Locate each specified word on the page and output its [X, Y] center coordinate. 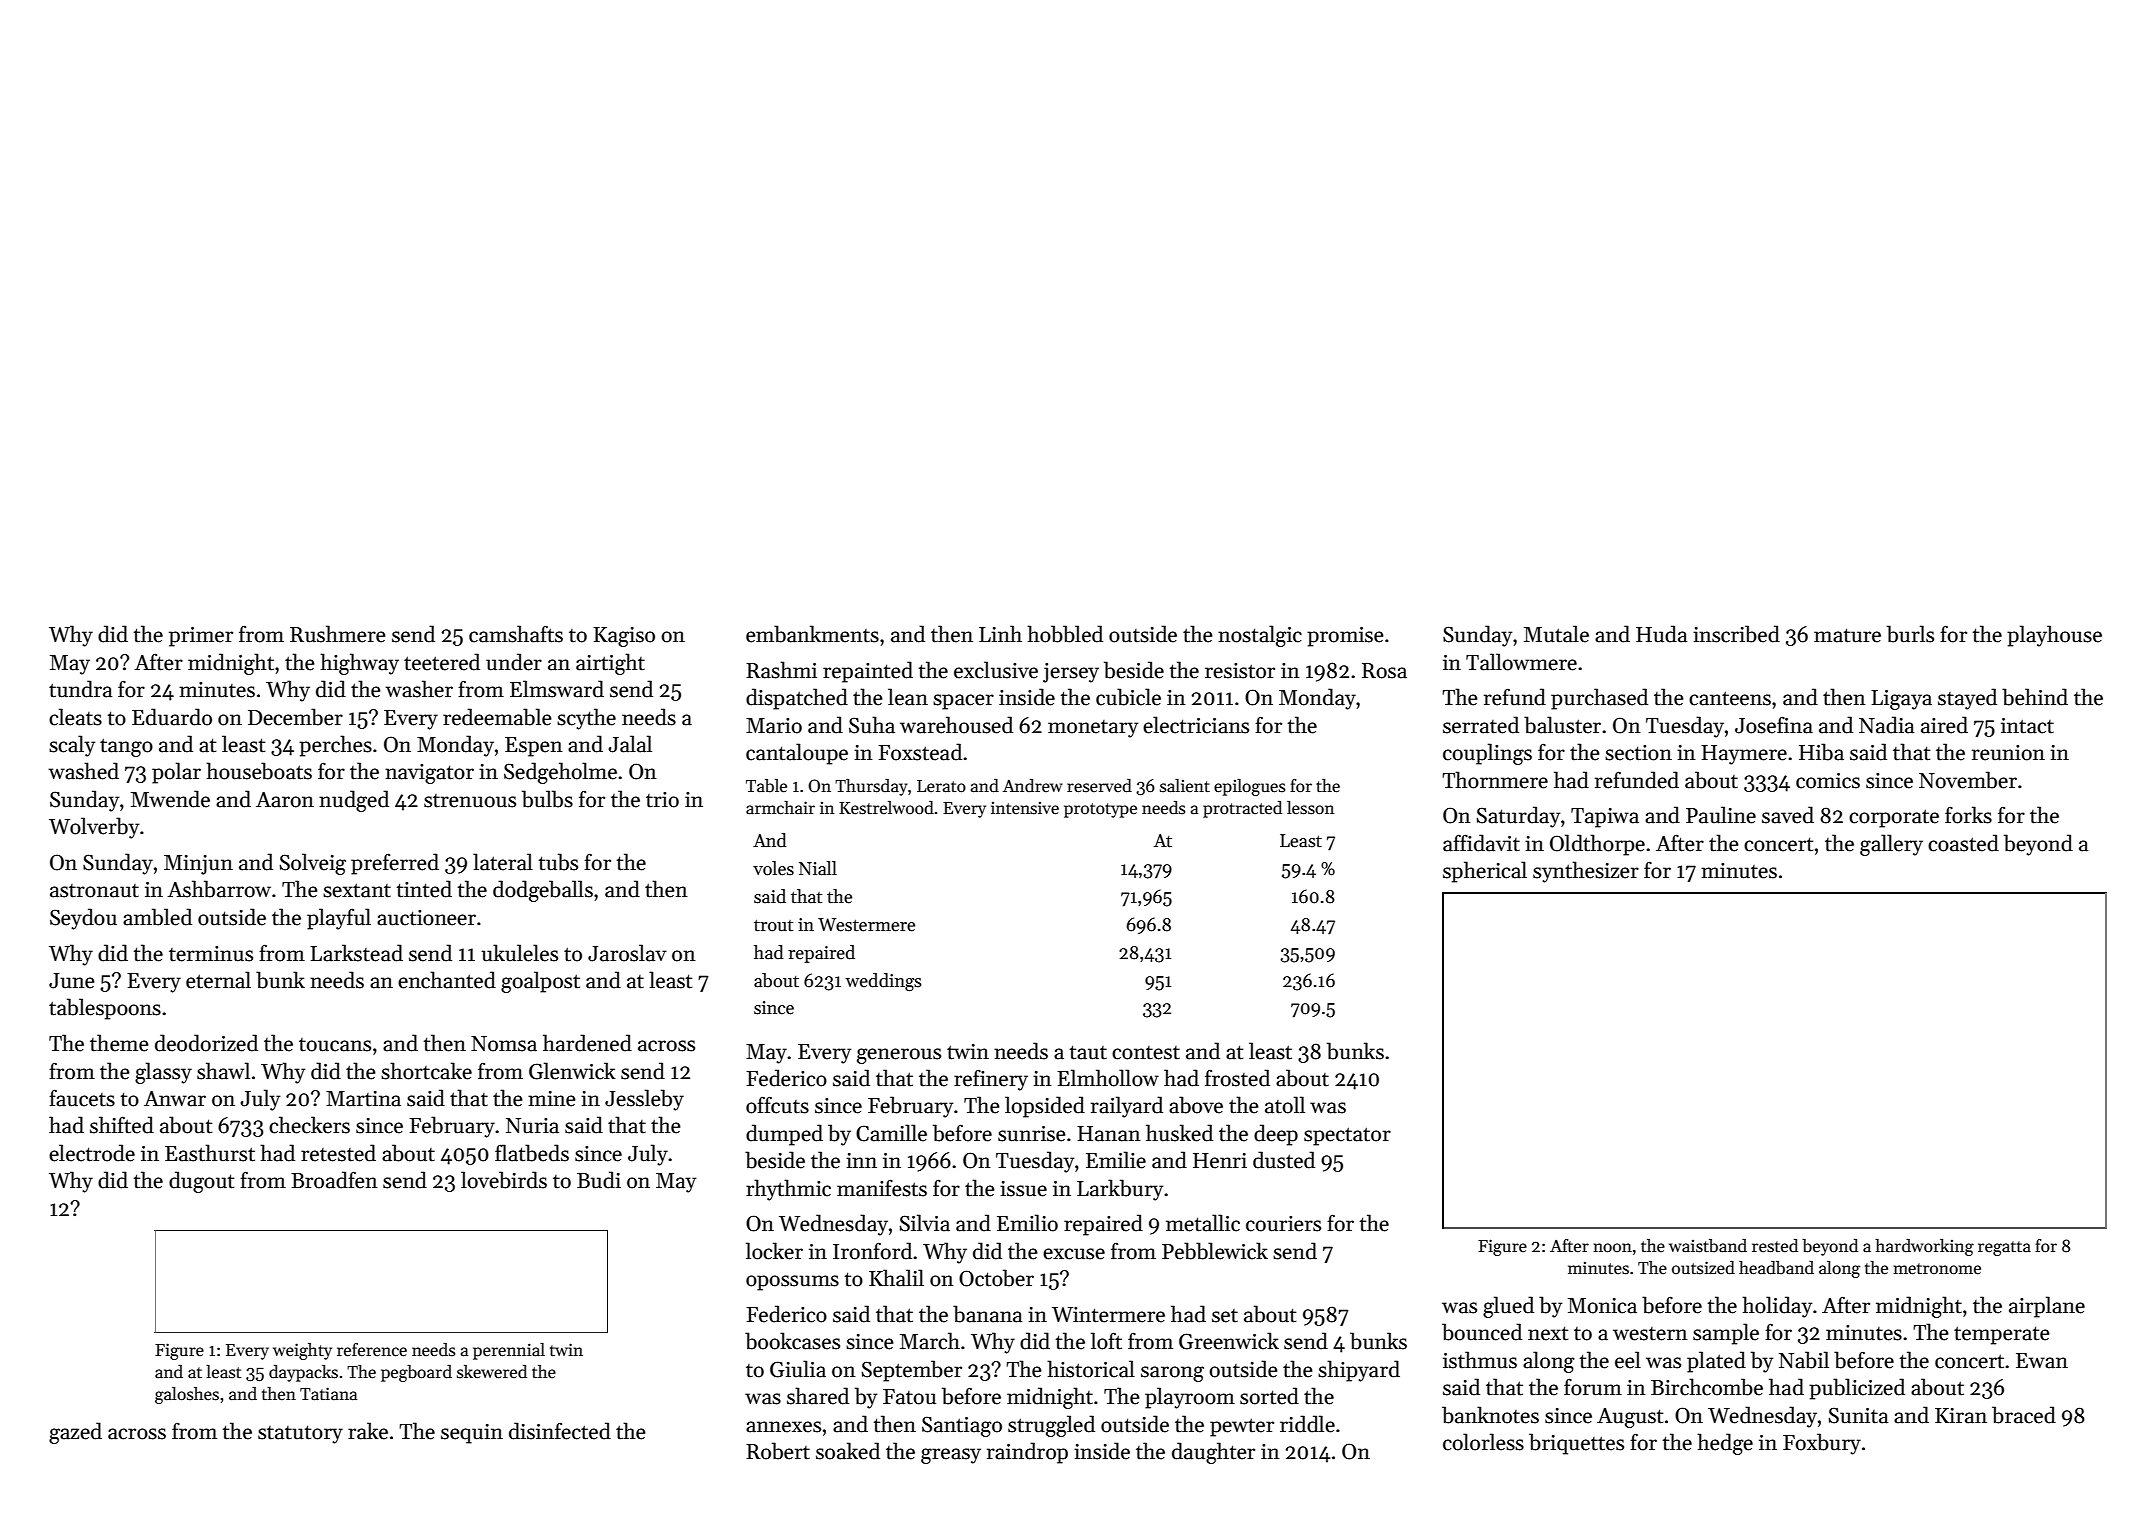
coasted [1963, 843]
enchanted [447, 980]
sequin [472, 1434]
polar [176, 773]
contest [1146, 1053]
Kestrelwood [886, 808]
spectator [1347, 1136]
